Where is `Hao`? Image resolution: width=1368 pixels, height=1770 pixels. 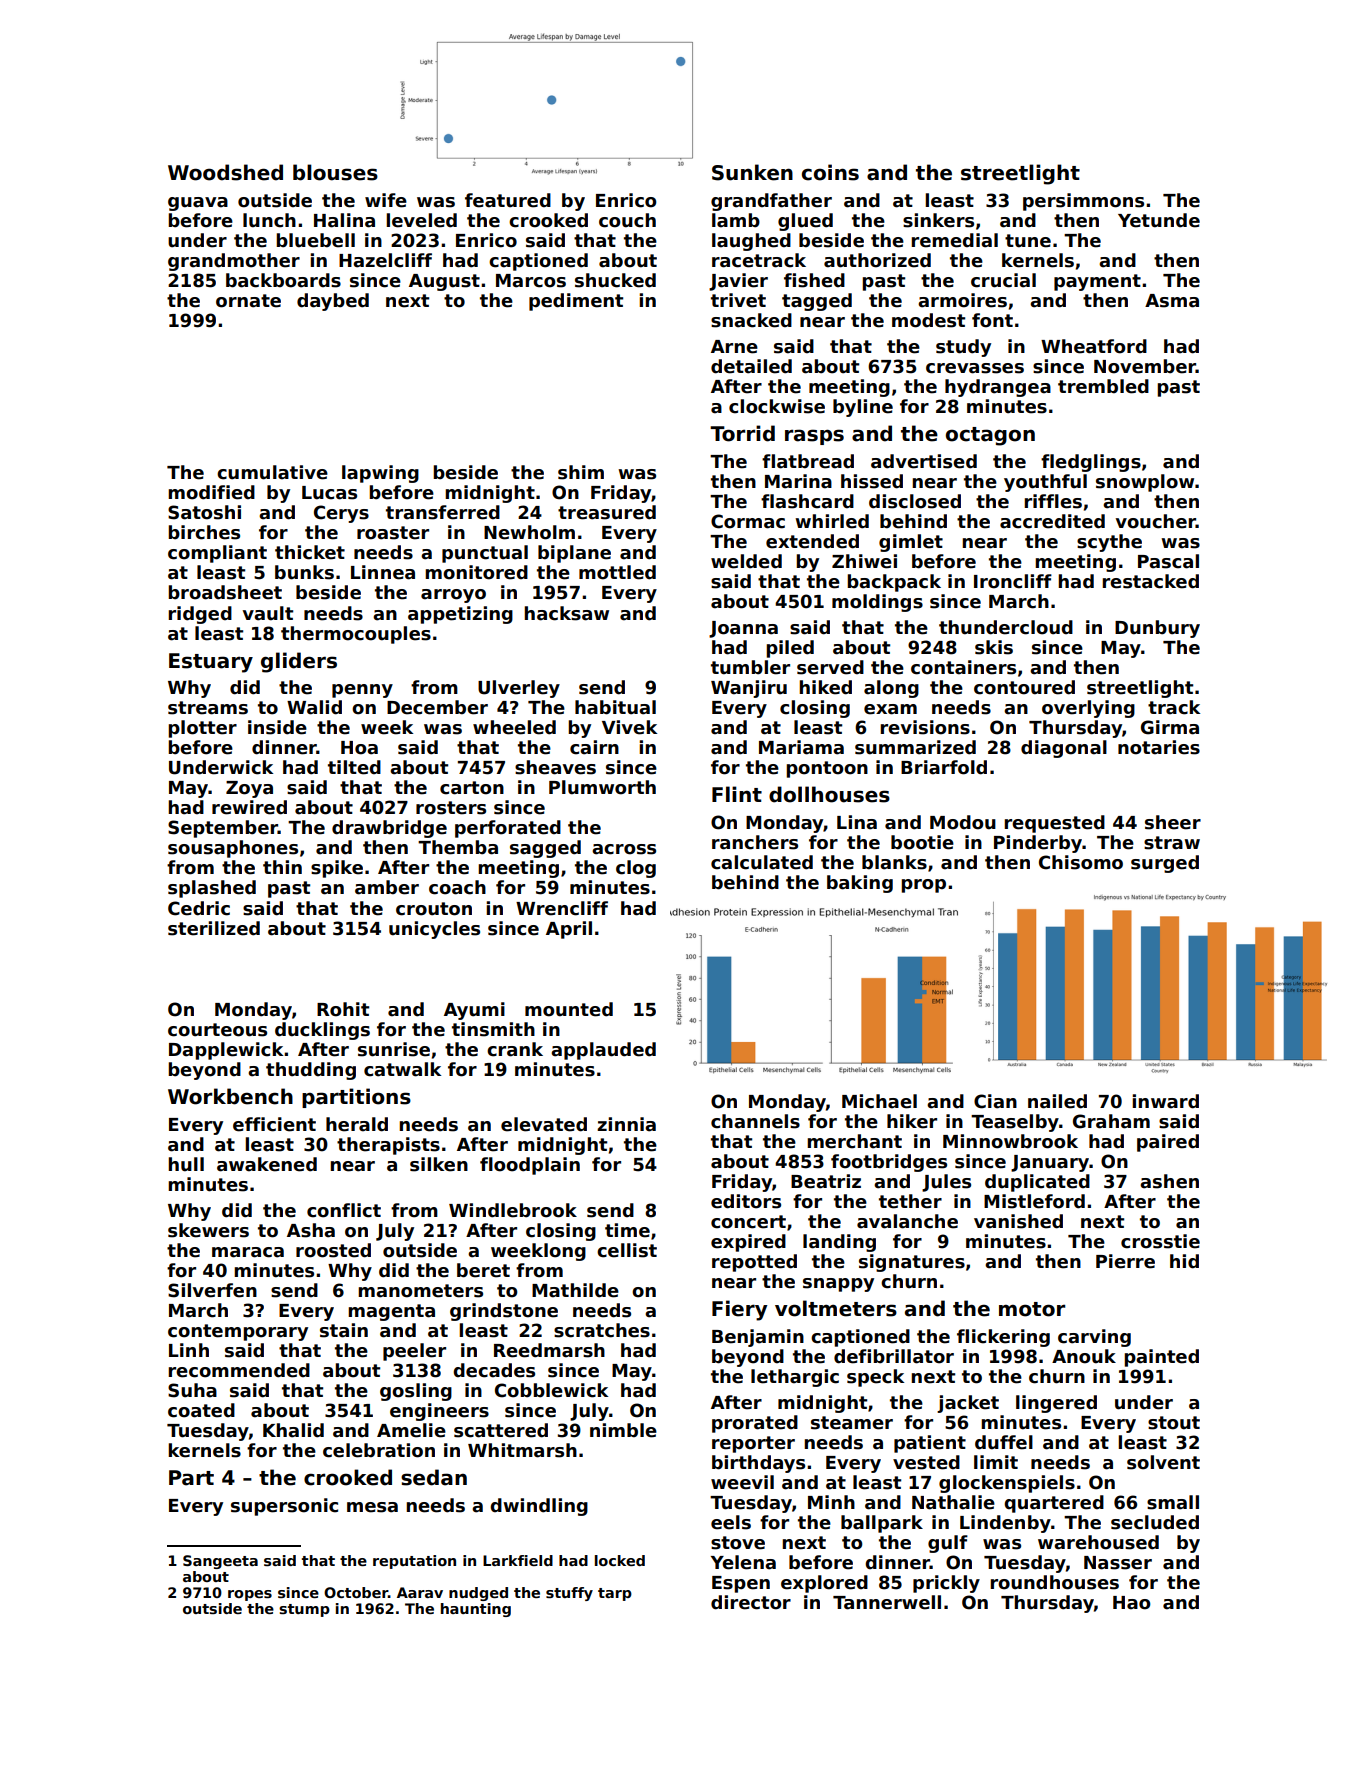
Hao is located at coordinates (1132, 1603).
